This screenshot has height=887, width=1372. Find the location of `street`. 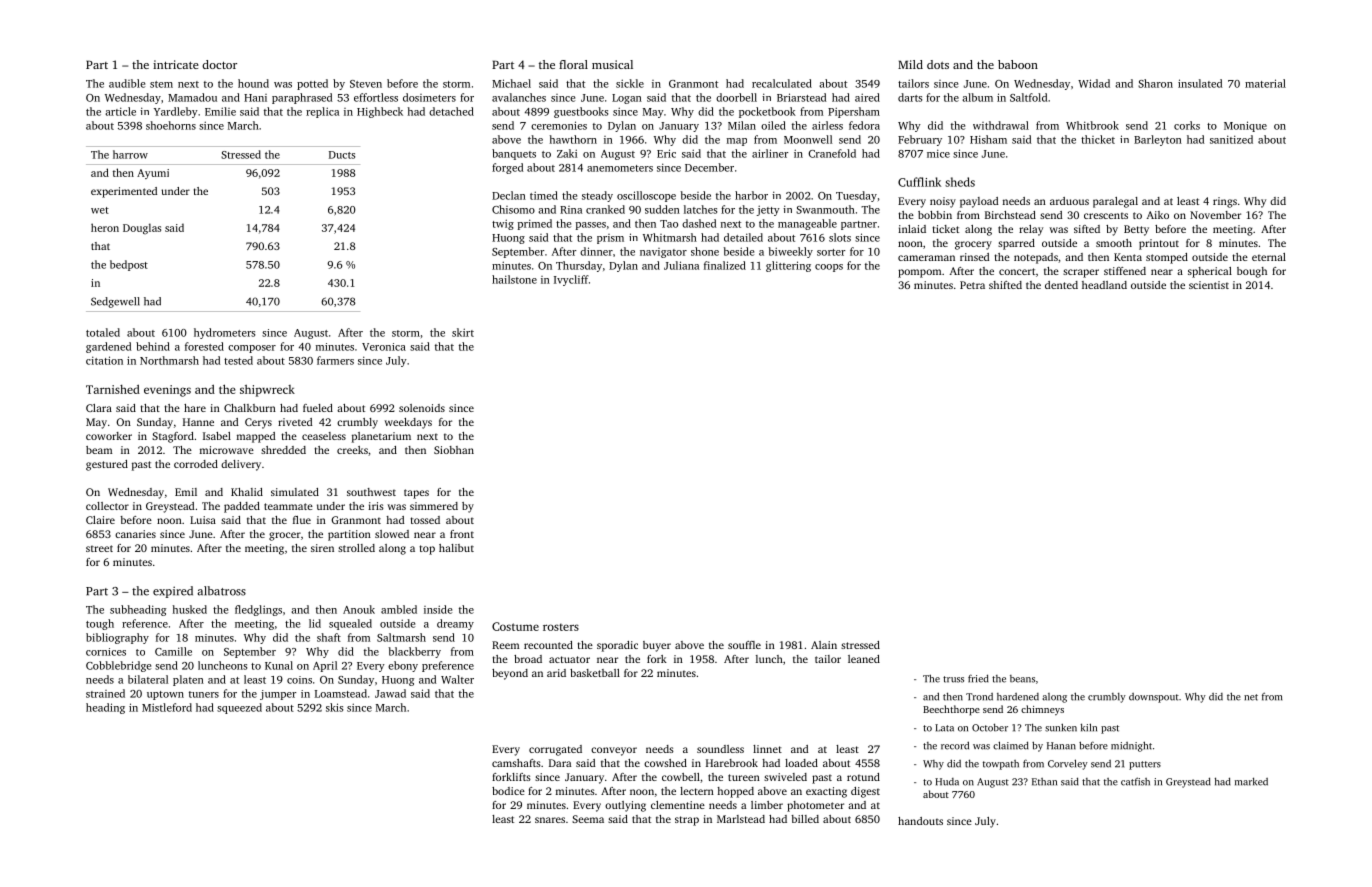

street is located at coordinates (99, 548).
